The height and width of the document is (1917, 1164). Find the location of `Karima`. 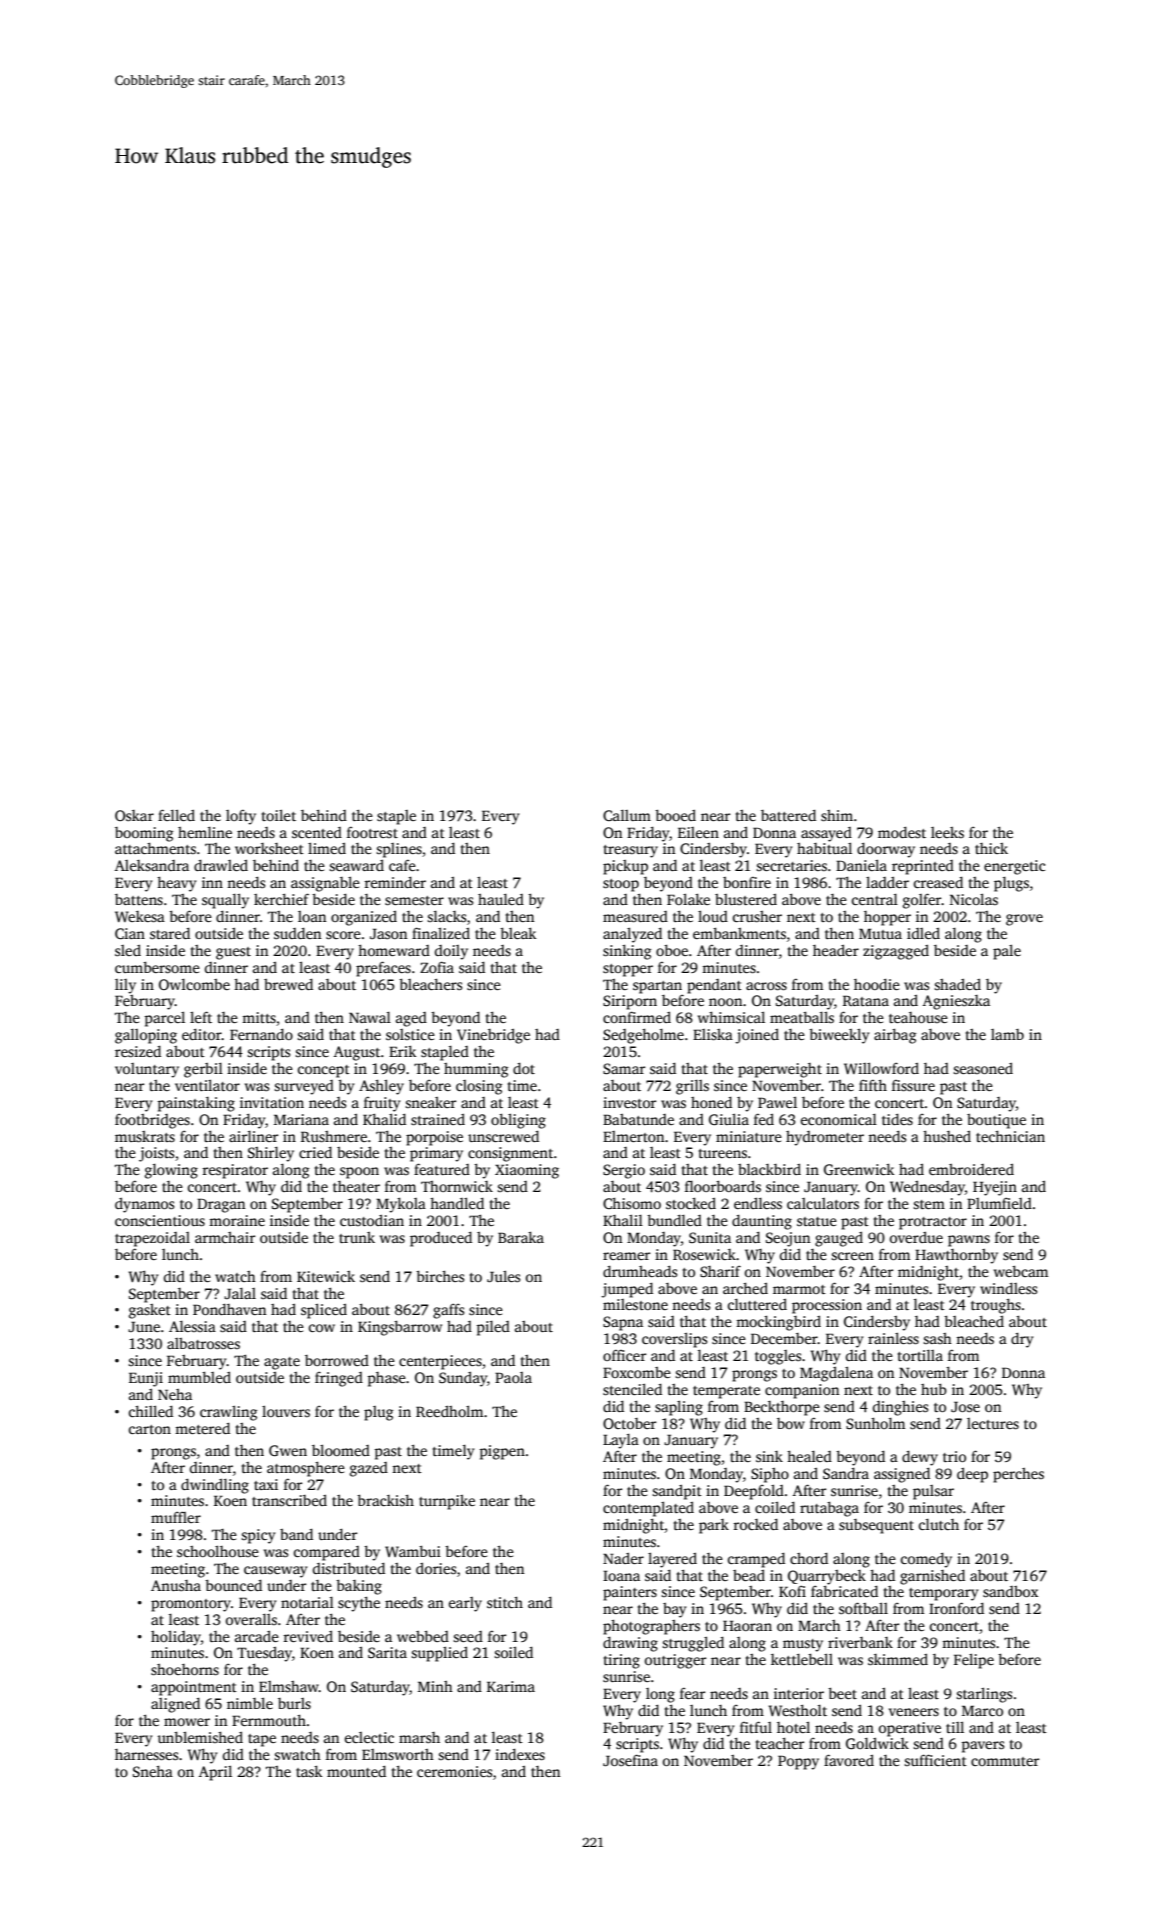

Karima is located at coordinates (511, 1686).
